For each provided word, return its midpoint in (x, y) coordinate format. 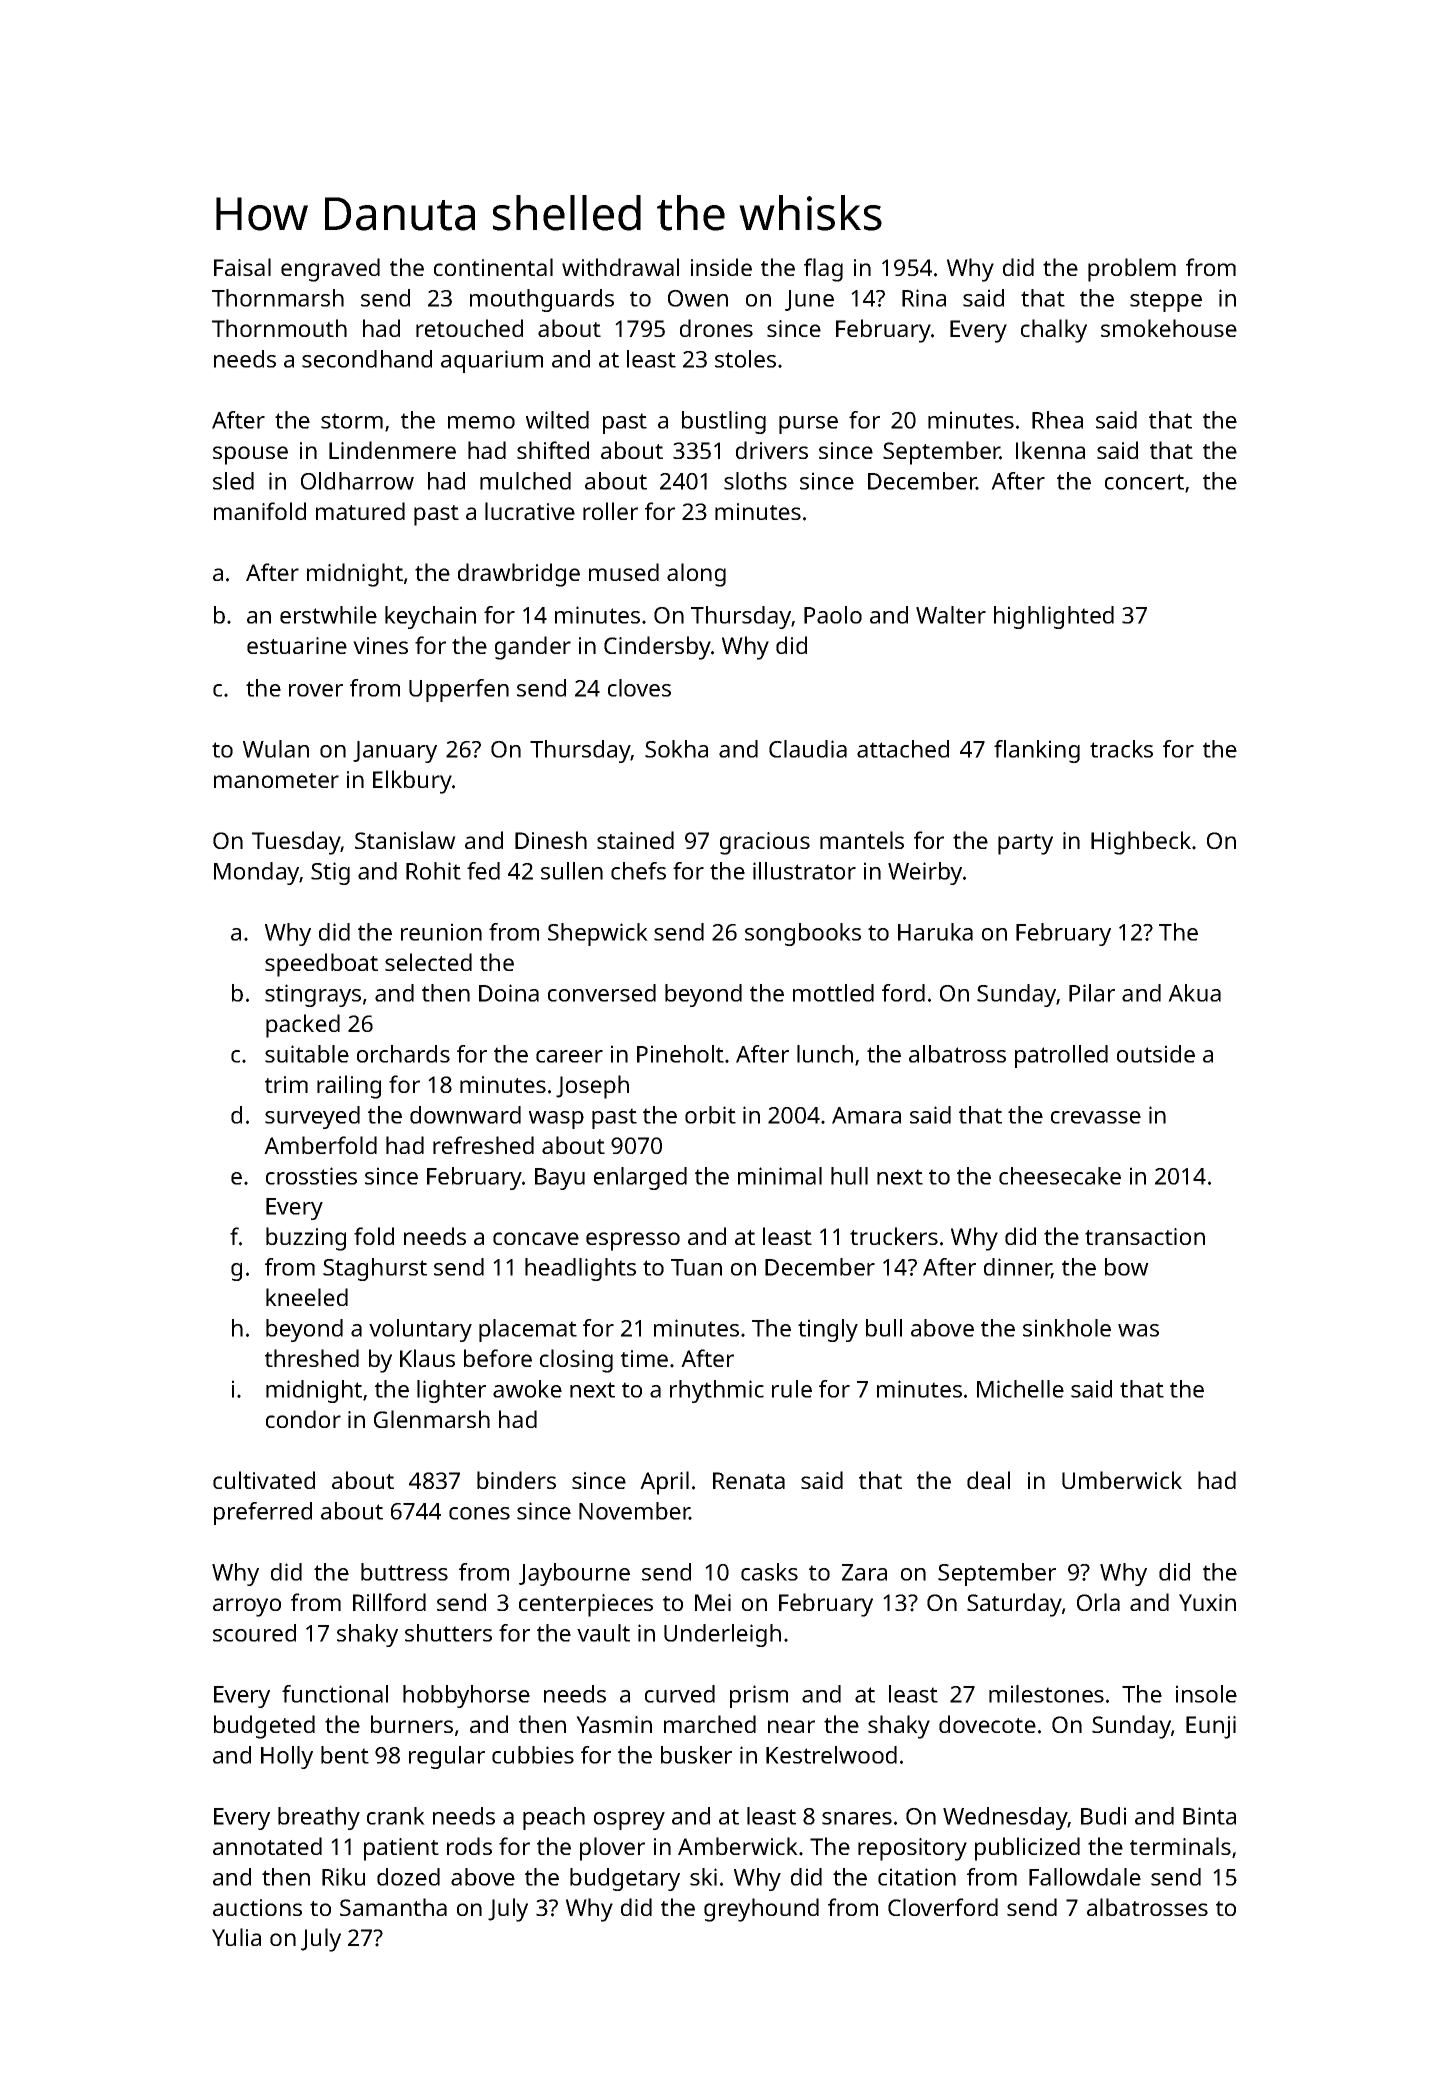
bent (345, 1755)
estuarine (297, 645)
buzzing (306, 1239)
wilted (557, 420)
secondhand (367, 359)
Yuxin (1207, 1602)
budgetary (625, 1879)
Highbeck (1141, 843)
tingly (828, 1330)
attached (903, 749)
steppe (1166, 301)
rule (792, 1389)
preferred (263, 1513)
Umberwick (1122, 1480)
